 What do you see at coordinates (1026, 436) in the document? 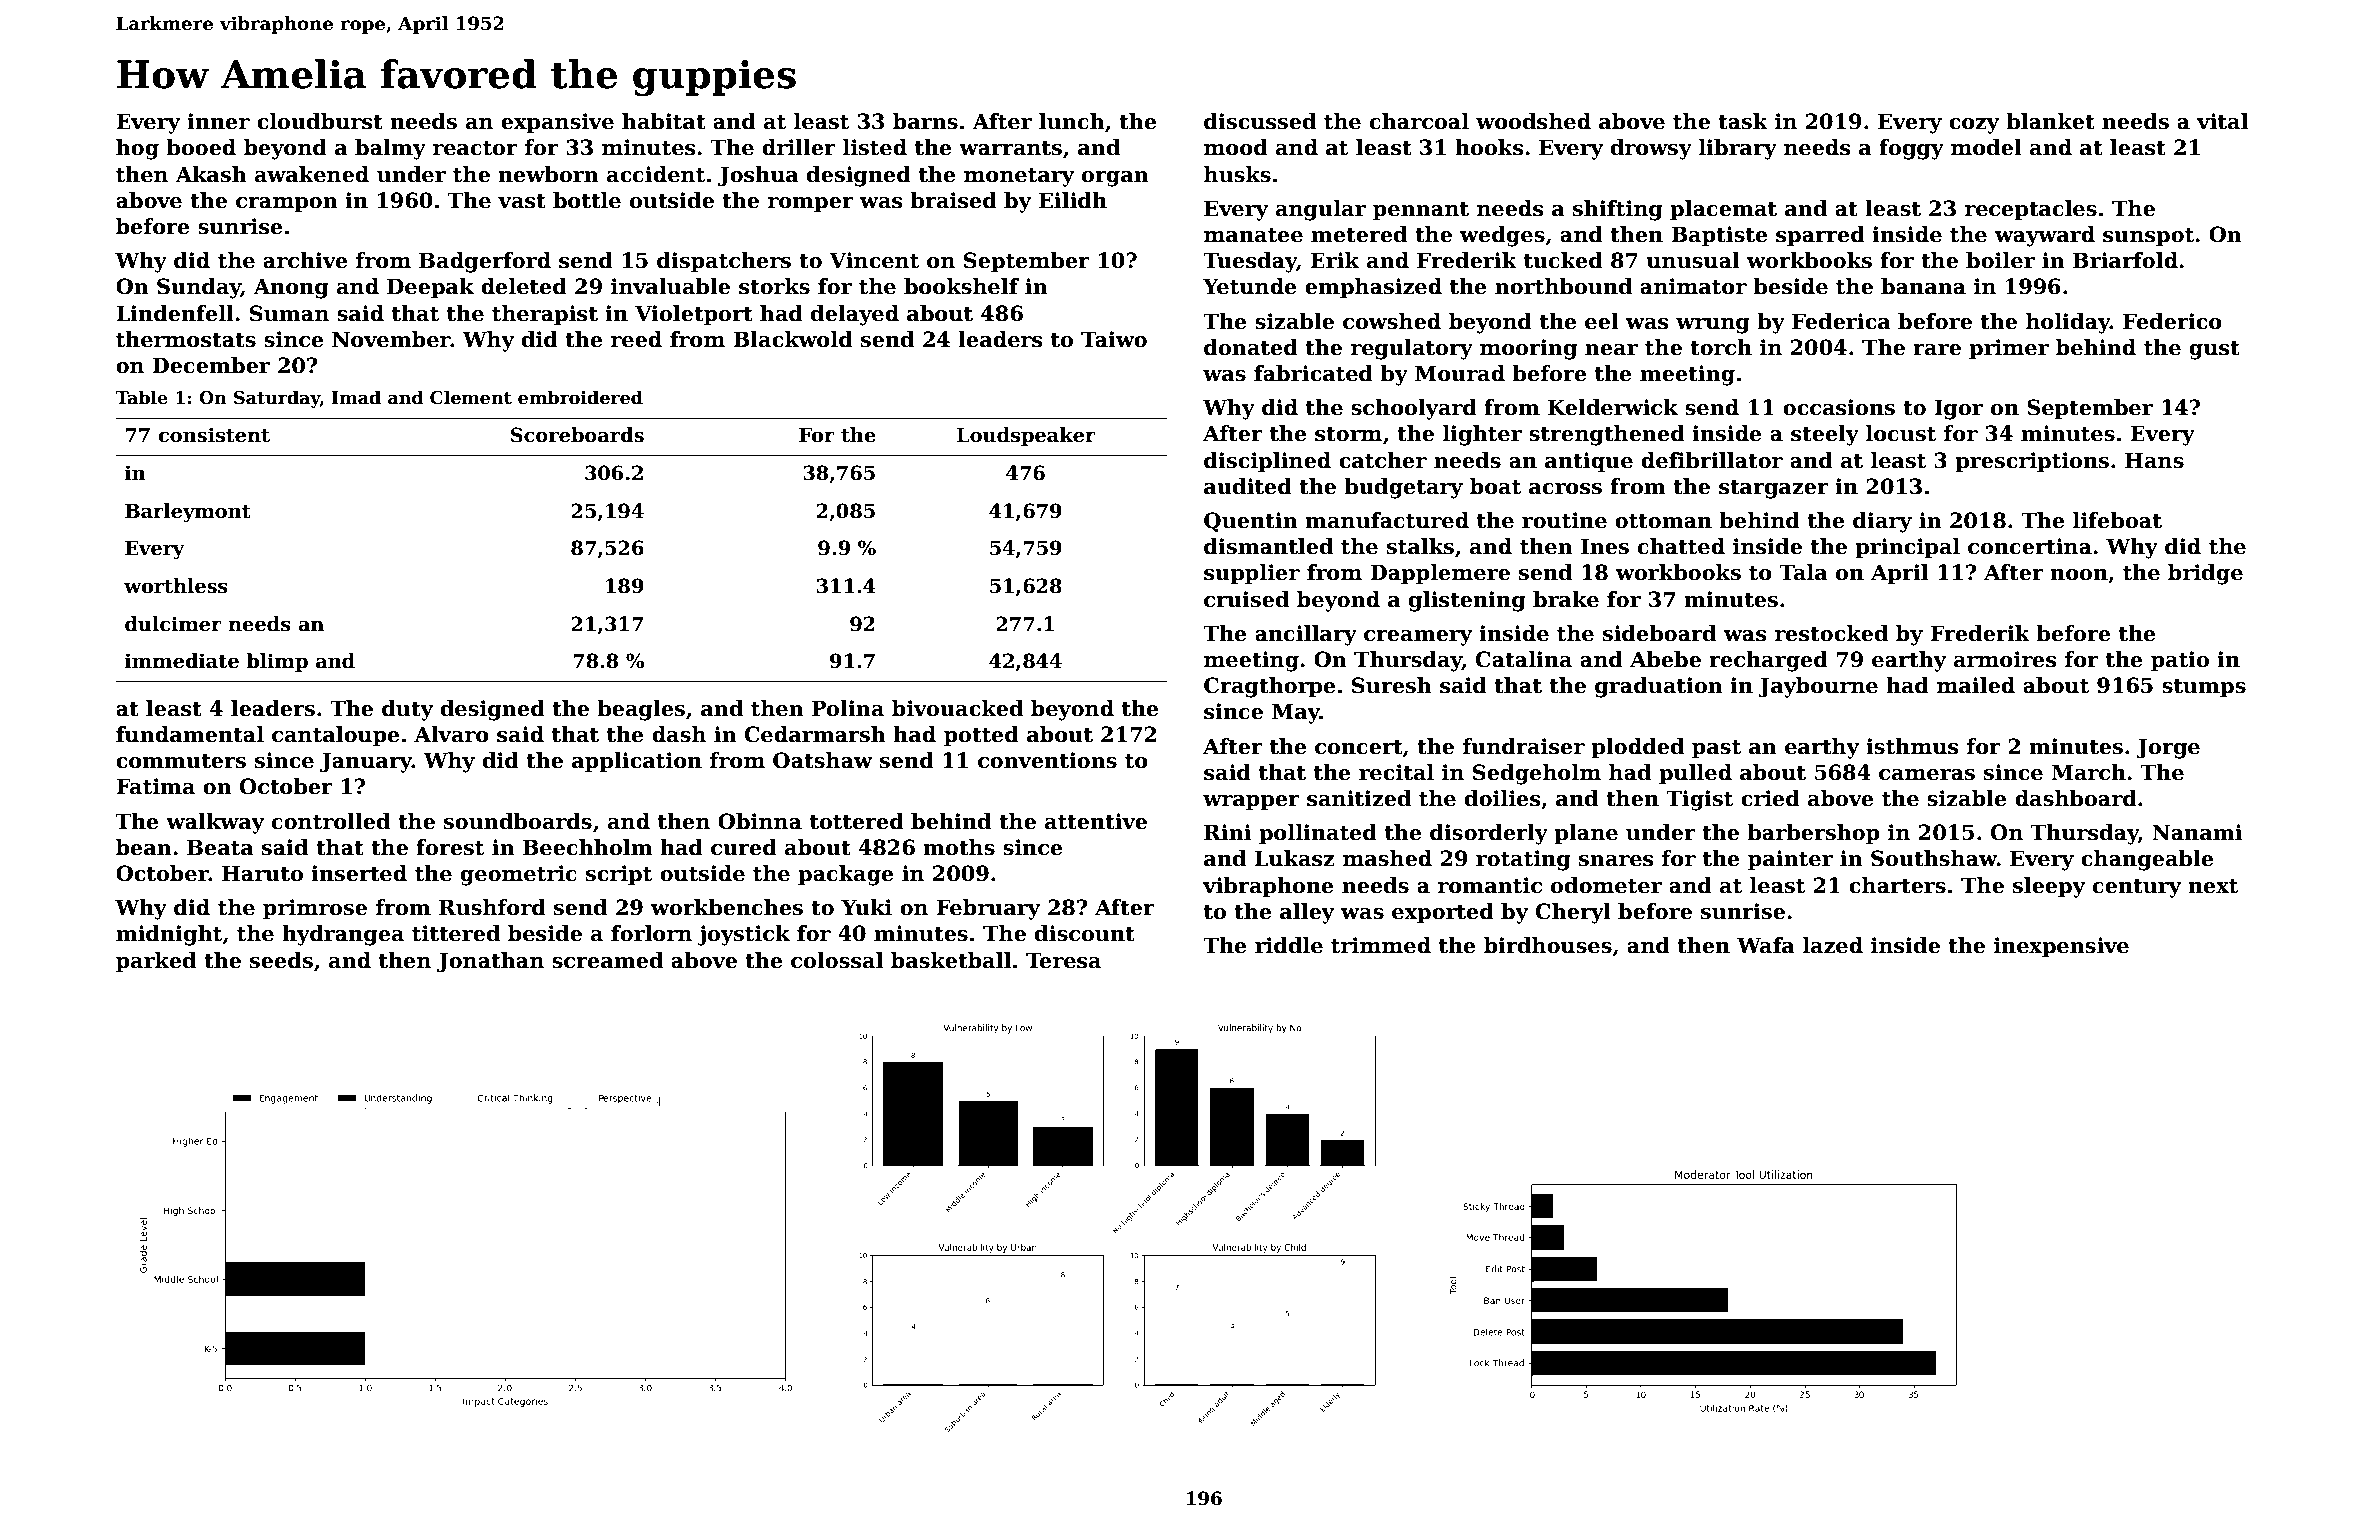
I see `Loudspeaker` at bounding box center [1026, 436].
